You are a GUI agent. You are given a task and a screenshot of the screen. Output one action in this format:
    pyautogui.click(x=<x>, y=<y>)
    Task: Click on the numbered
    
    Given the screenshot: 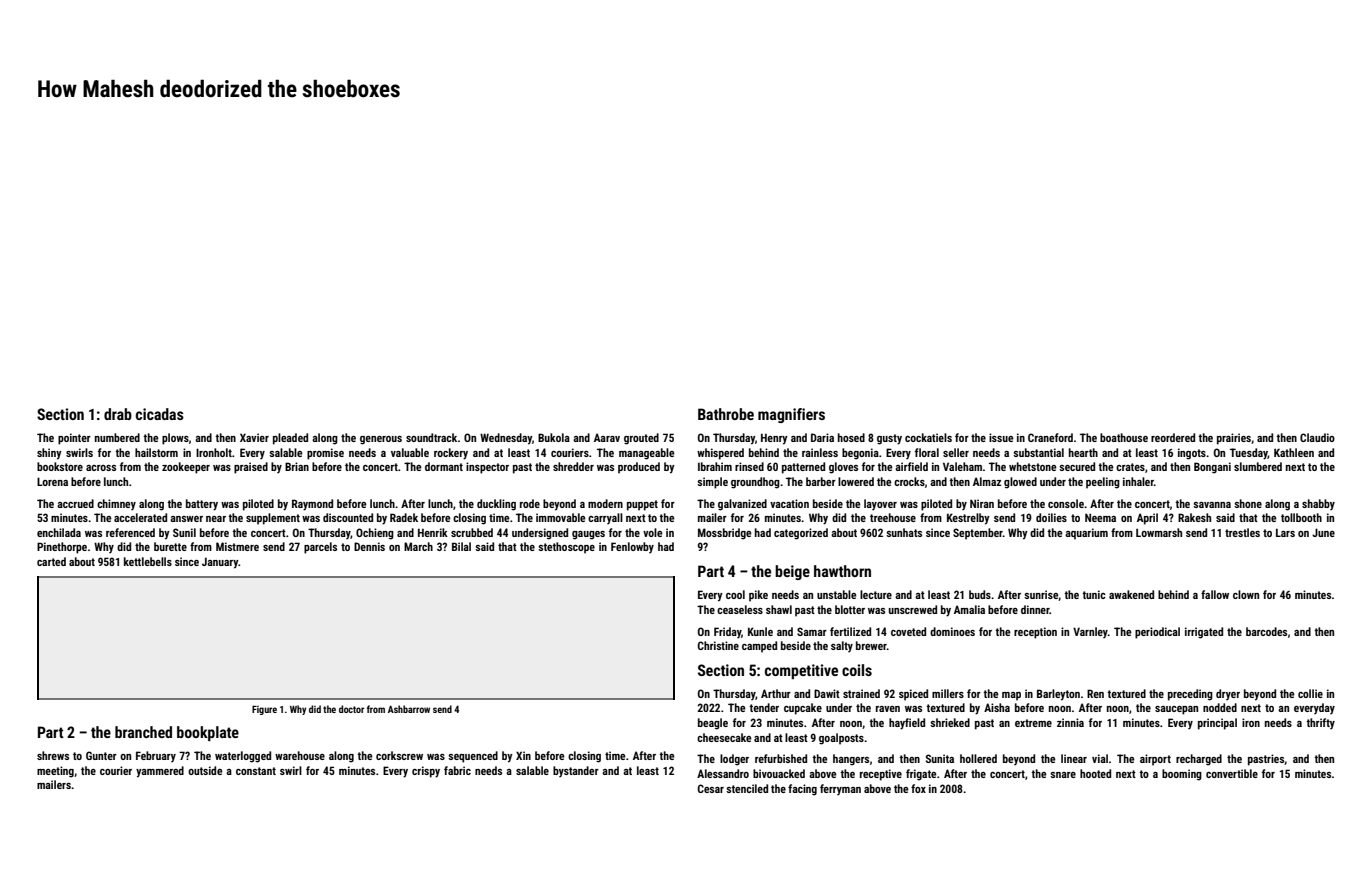 What is the action you would take?
    pyautogui.click(x=117, y=437)
